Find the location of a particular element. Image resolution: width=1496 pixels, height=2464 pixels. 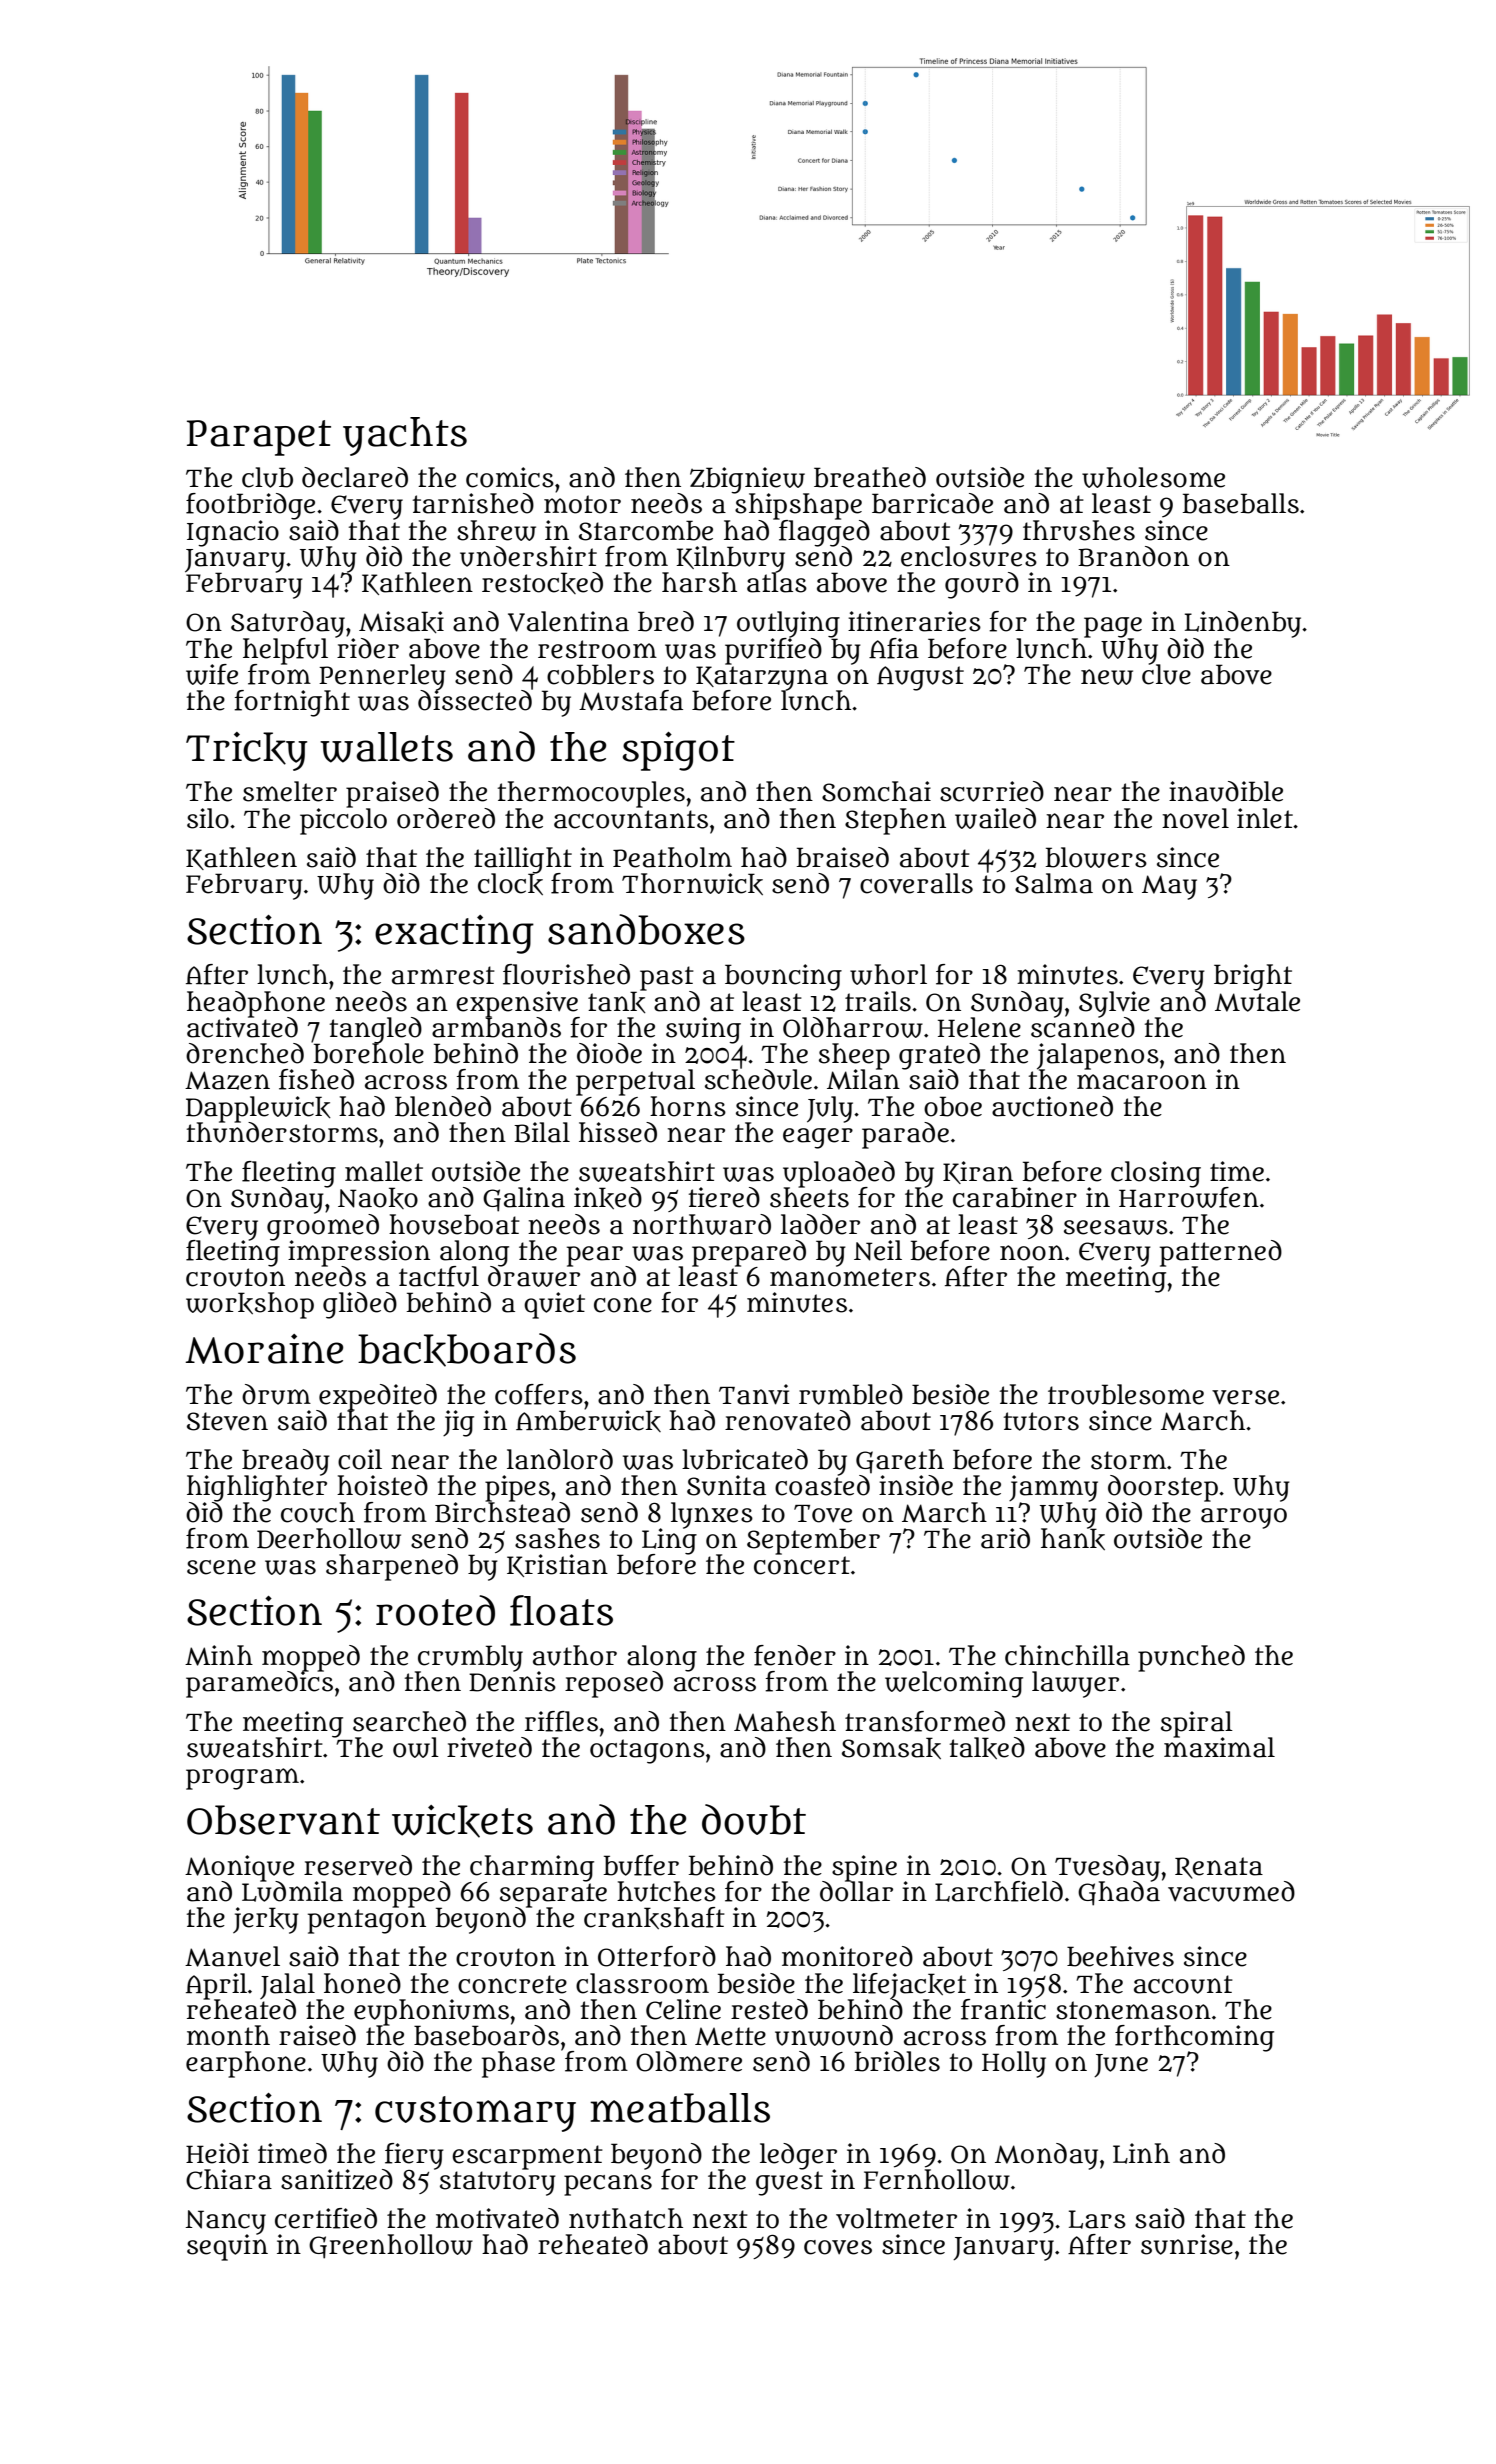

silo is located at coordinates (208, 818).
